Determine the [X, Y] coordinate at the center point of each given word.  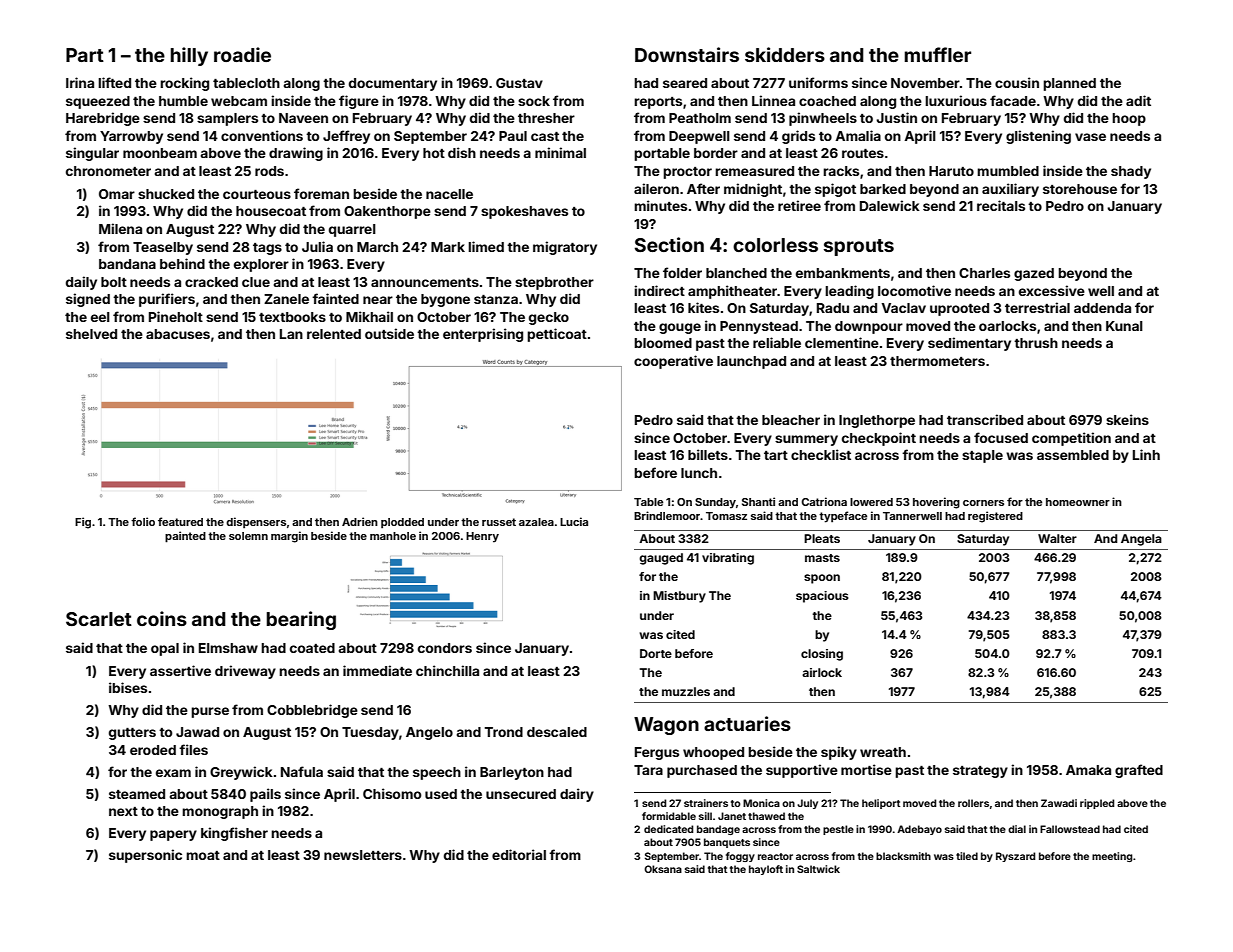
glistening [1038, 137]
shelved [91, 334]
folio [143, 521]
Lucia [574, 521]
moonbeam [160, 153]
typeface [843, 517]
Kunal [1124, 326]
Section [669, 244]
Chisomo [392, 793]
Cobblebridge [312, 711]
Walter [1057, 538]
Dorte [656, 653]
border [716, 153]
